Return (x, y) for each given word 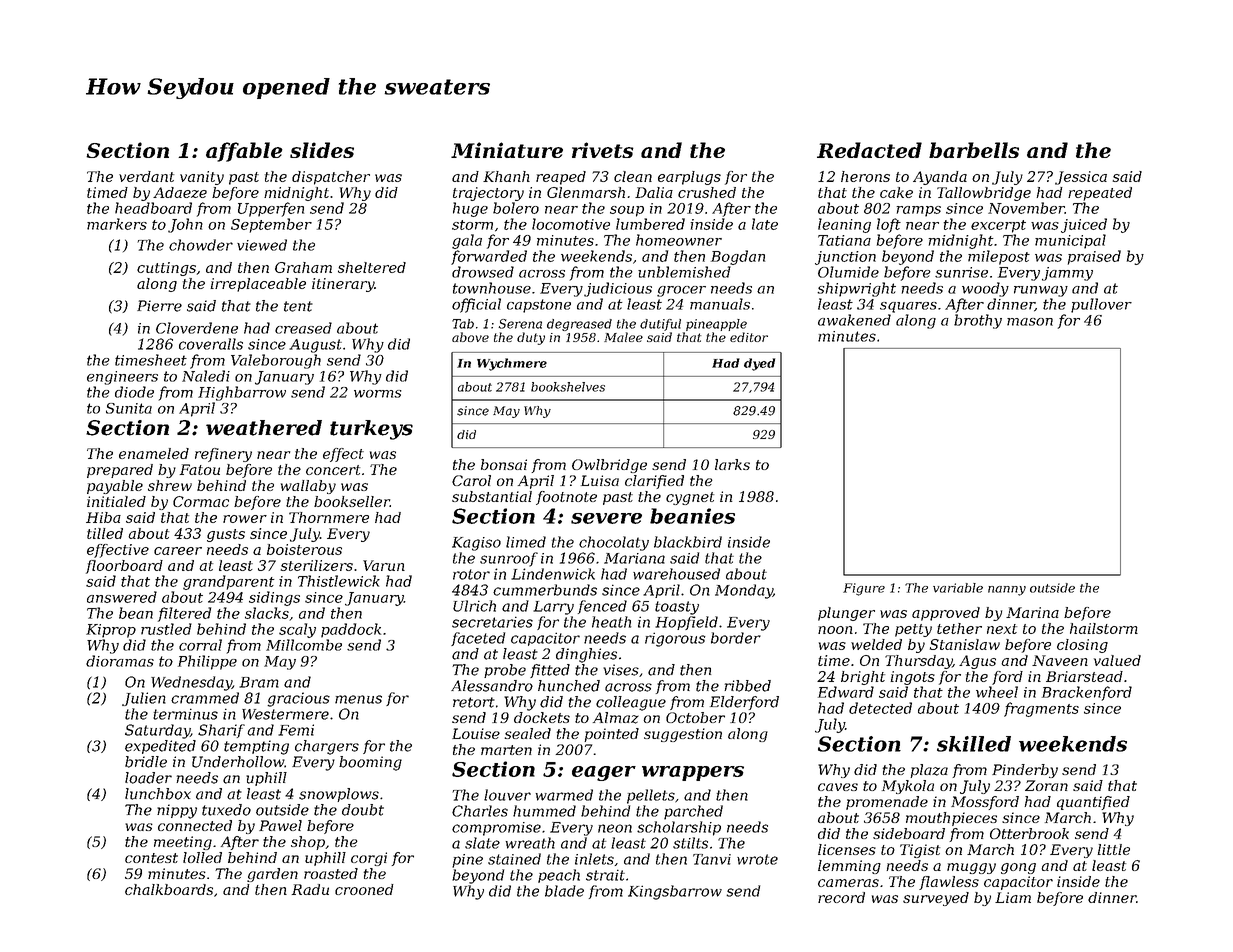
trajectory (488, 194)
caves (838, 787)
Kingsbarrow (675, 892)
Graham (303, 267)
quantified (1093, 803)
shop (308, 843)
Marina (1032, 612)
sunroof (509, 559)
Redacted (869, 150)
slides (322, 150)
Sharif (221, 731)
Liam (1013, 897)
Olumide (848, 272)
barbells (974, 150)
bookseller (352, 501)
